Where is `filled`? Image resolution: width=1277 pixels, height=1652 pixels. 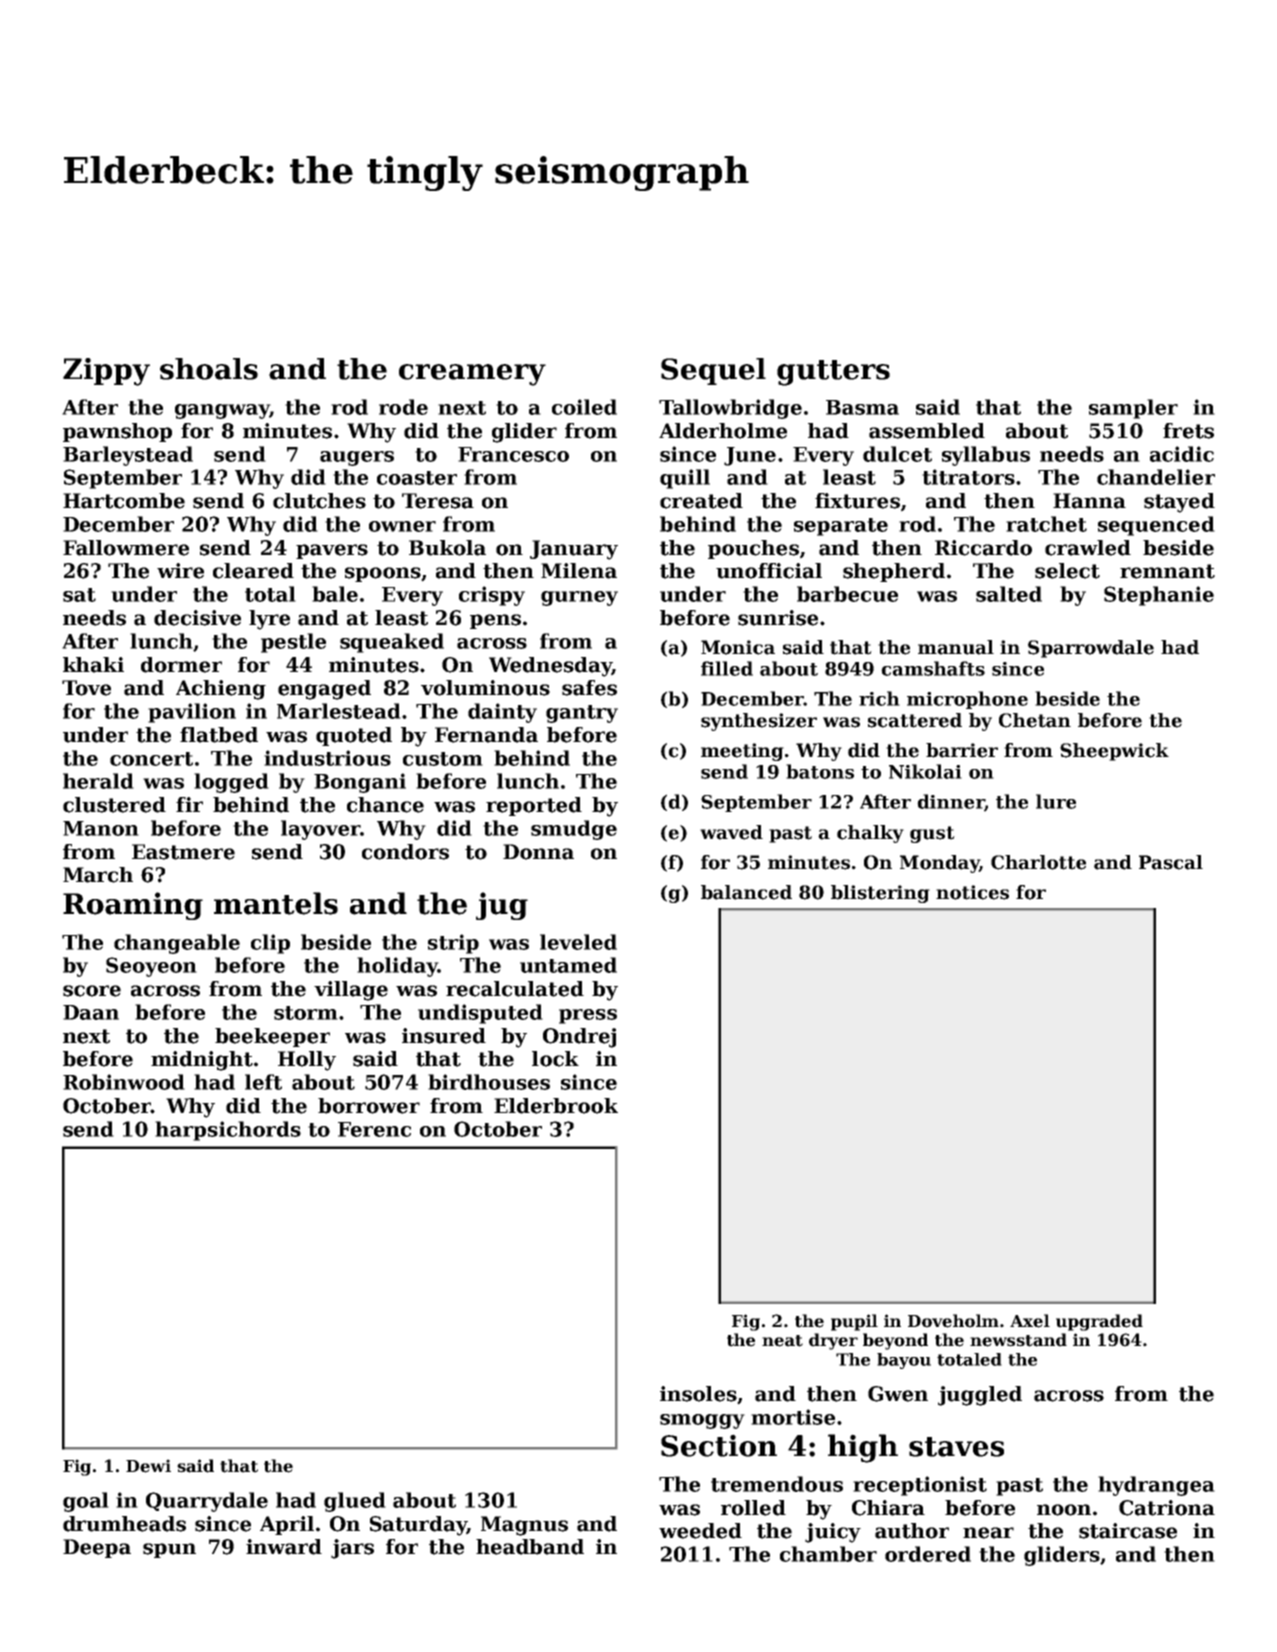
filled is located at coordinates (727, 668).
